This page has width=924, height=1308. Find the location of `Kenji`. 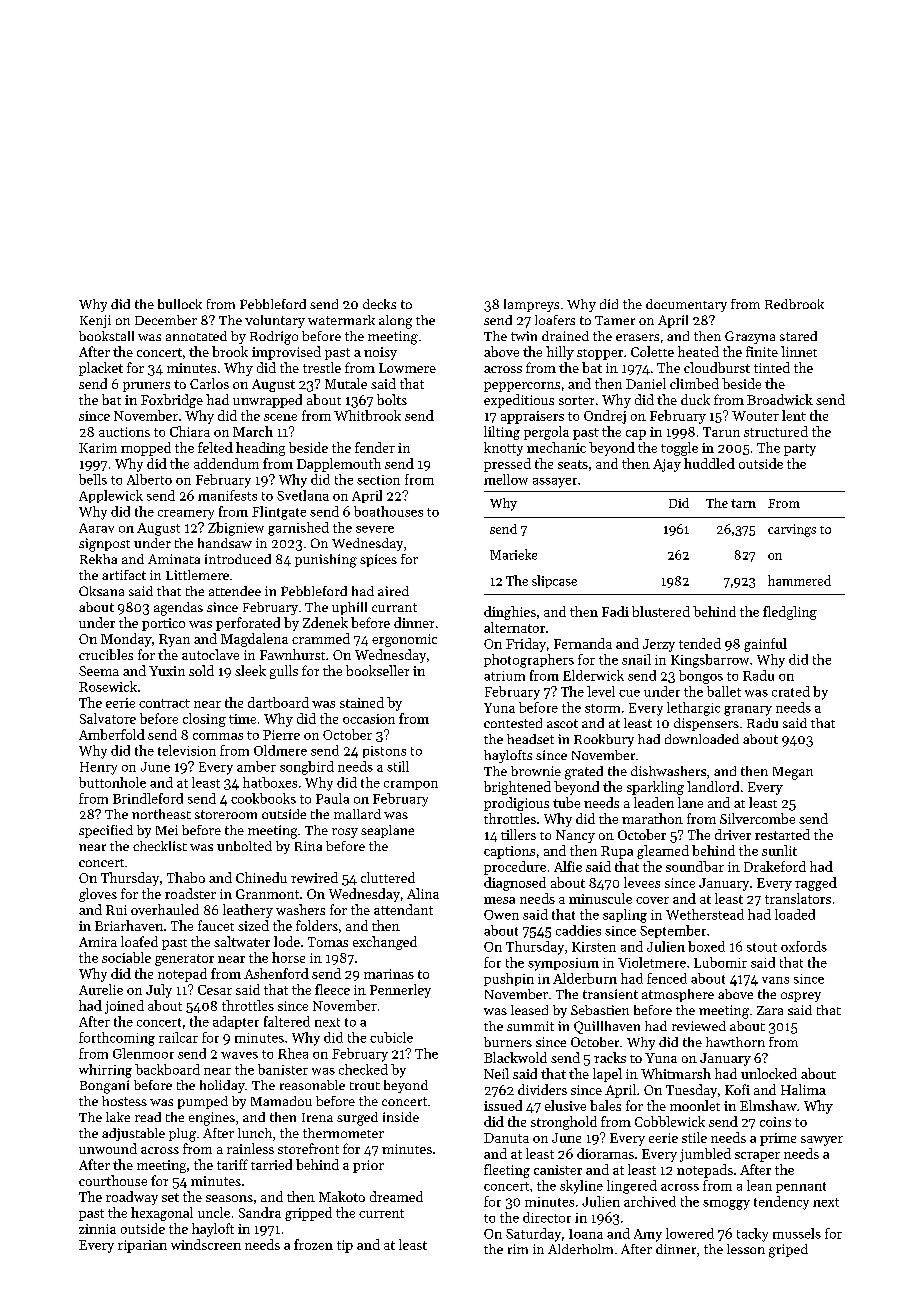

Kenji is located at coordinates (95, 321).
